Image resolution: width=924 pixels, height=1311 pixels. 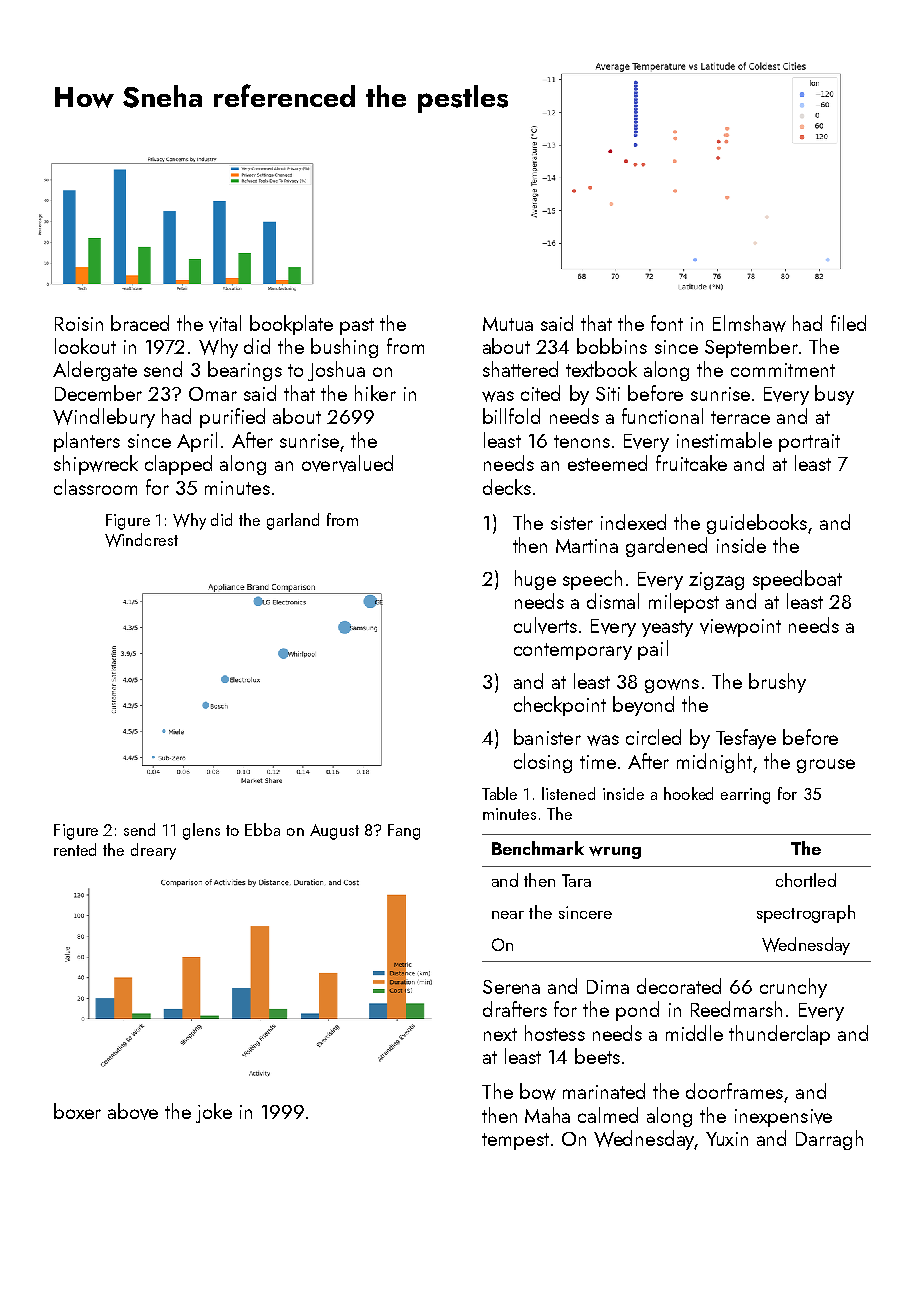 What do you see at coordinates (357, 326) in the screenshot?
I see `past` at bounding box center [357, 326].
